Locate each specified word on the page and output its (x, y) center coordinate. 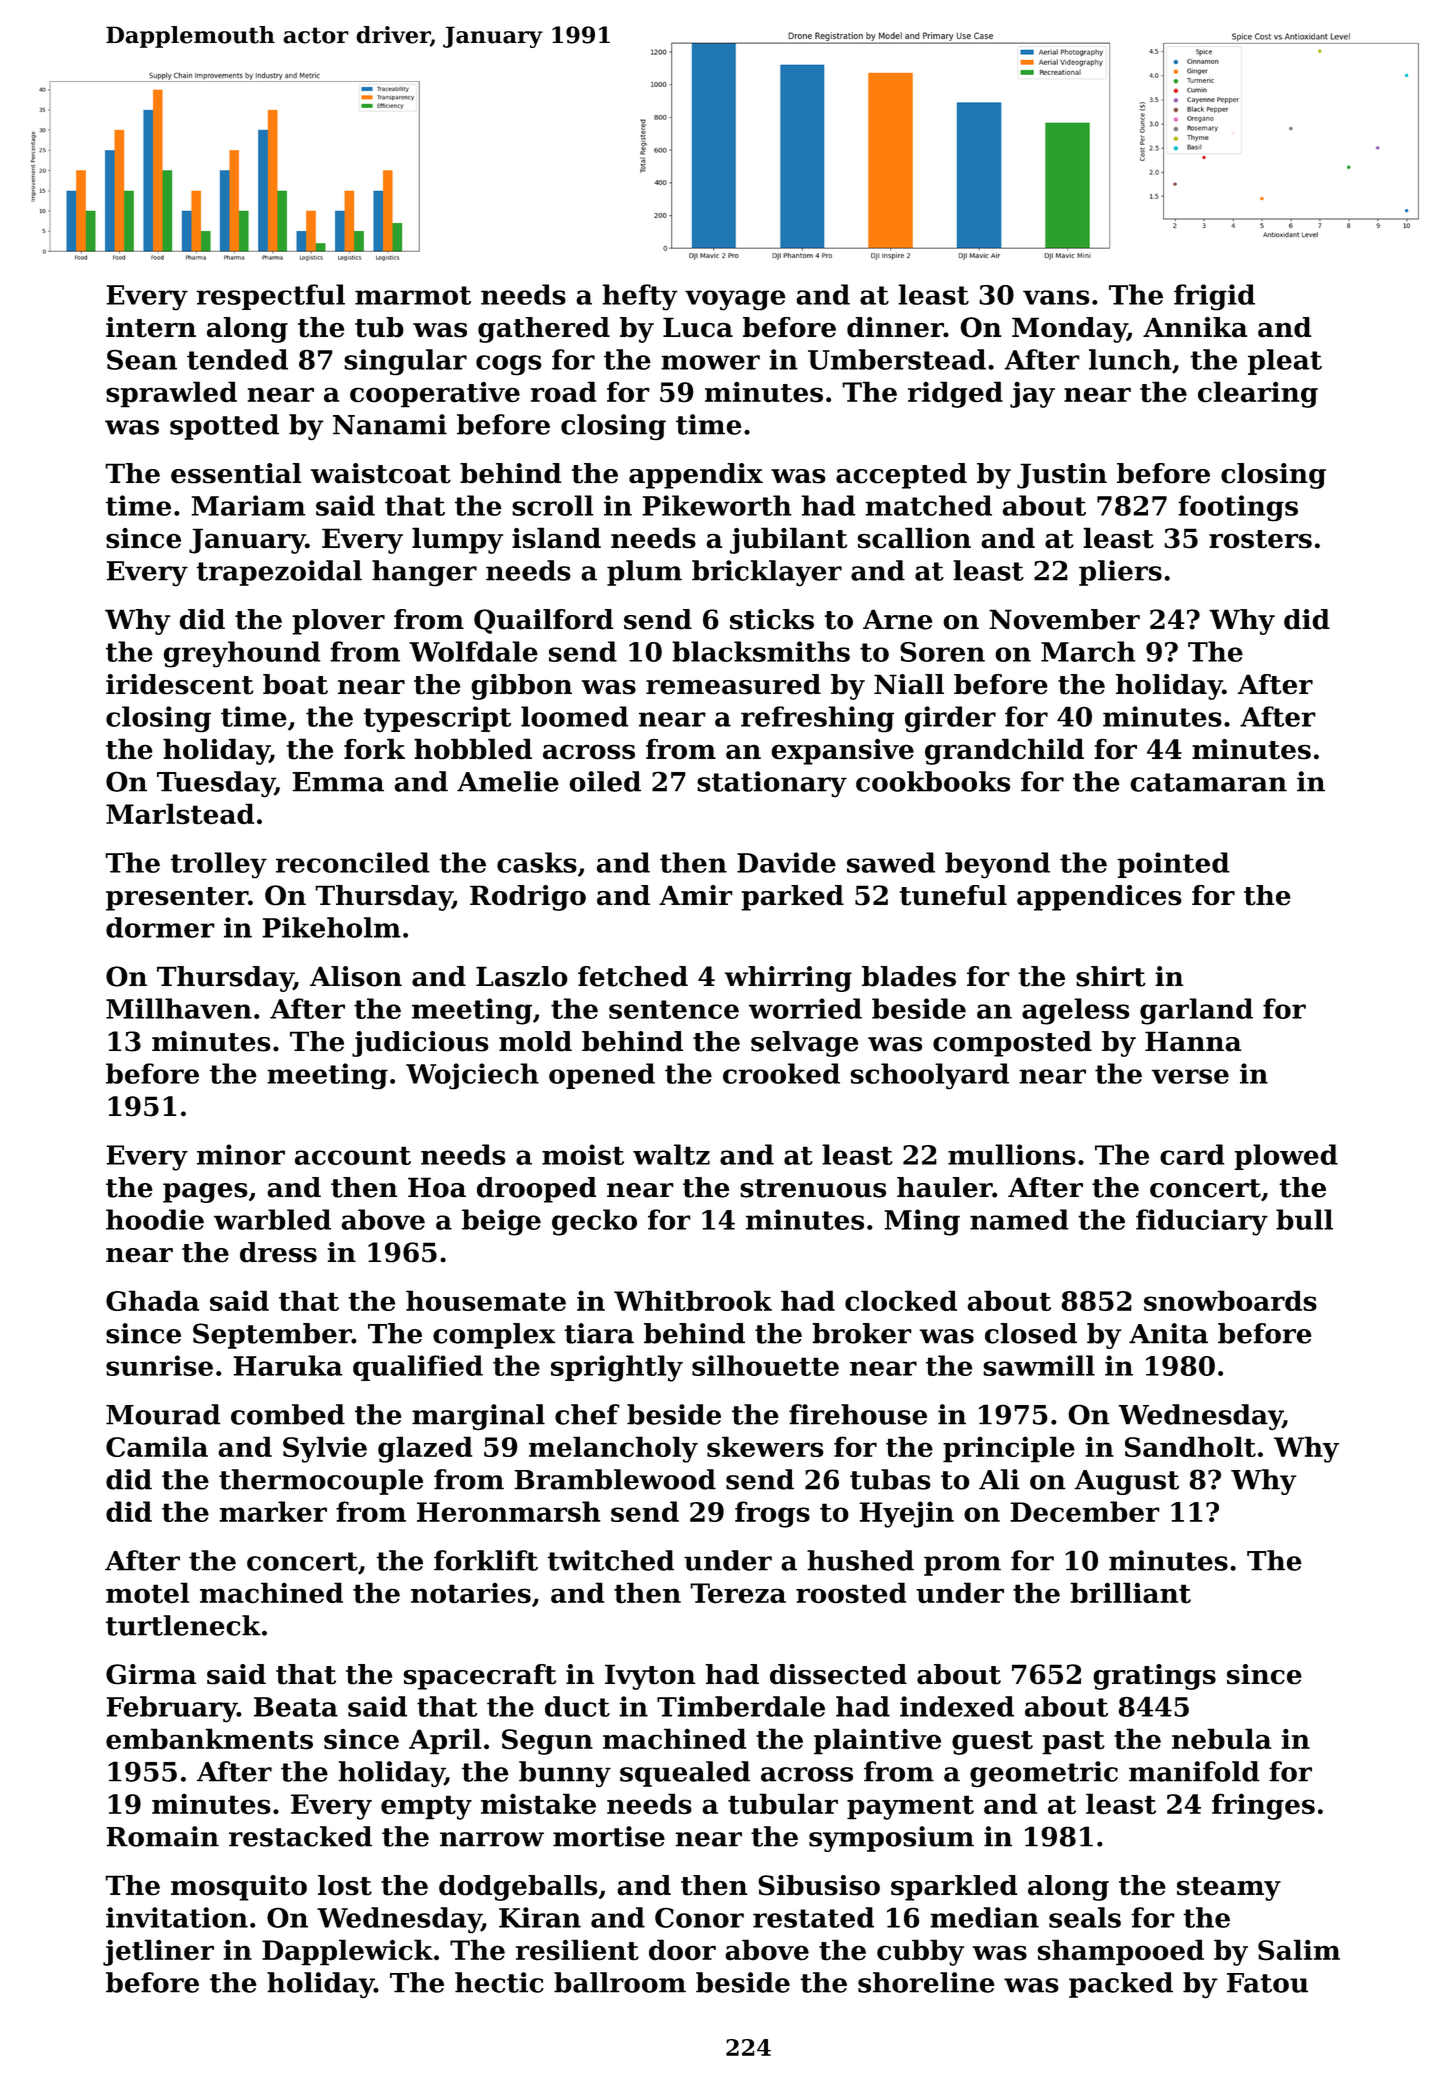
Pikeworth (717, 505)
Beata (296, 1707)
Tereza (738, 1593)
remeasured (733, 684)
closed (1031, 1333)
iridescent (180, 684)
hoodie (155, 1219)
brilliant (1130, 1593)
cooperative (435, 394)
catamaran (1208, 782)
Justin (1062, 476)
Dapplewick (347, 1952)
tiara (599, 1333)
